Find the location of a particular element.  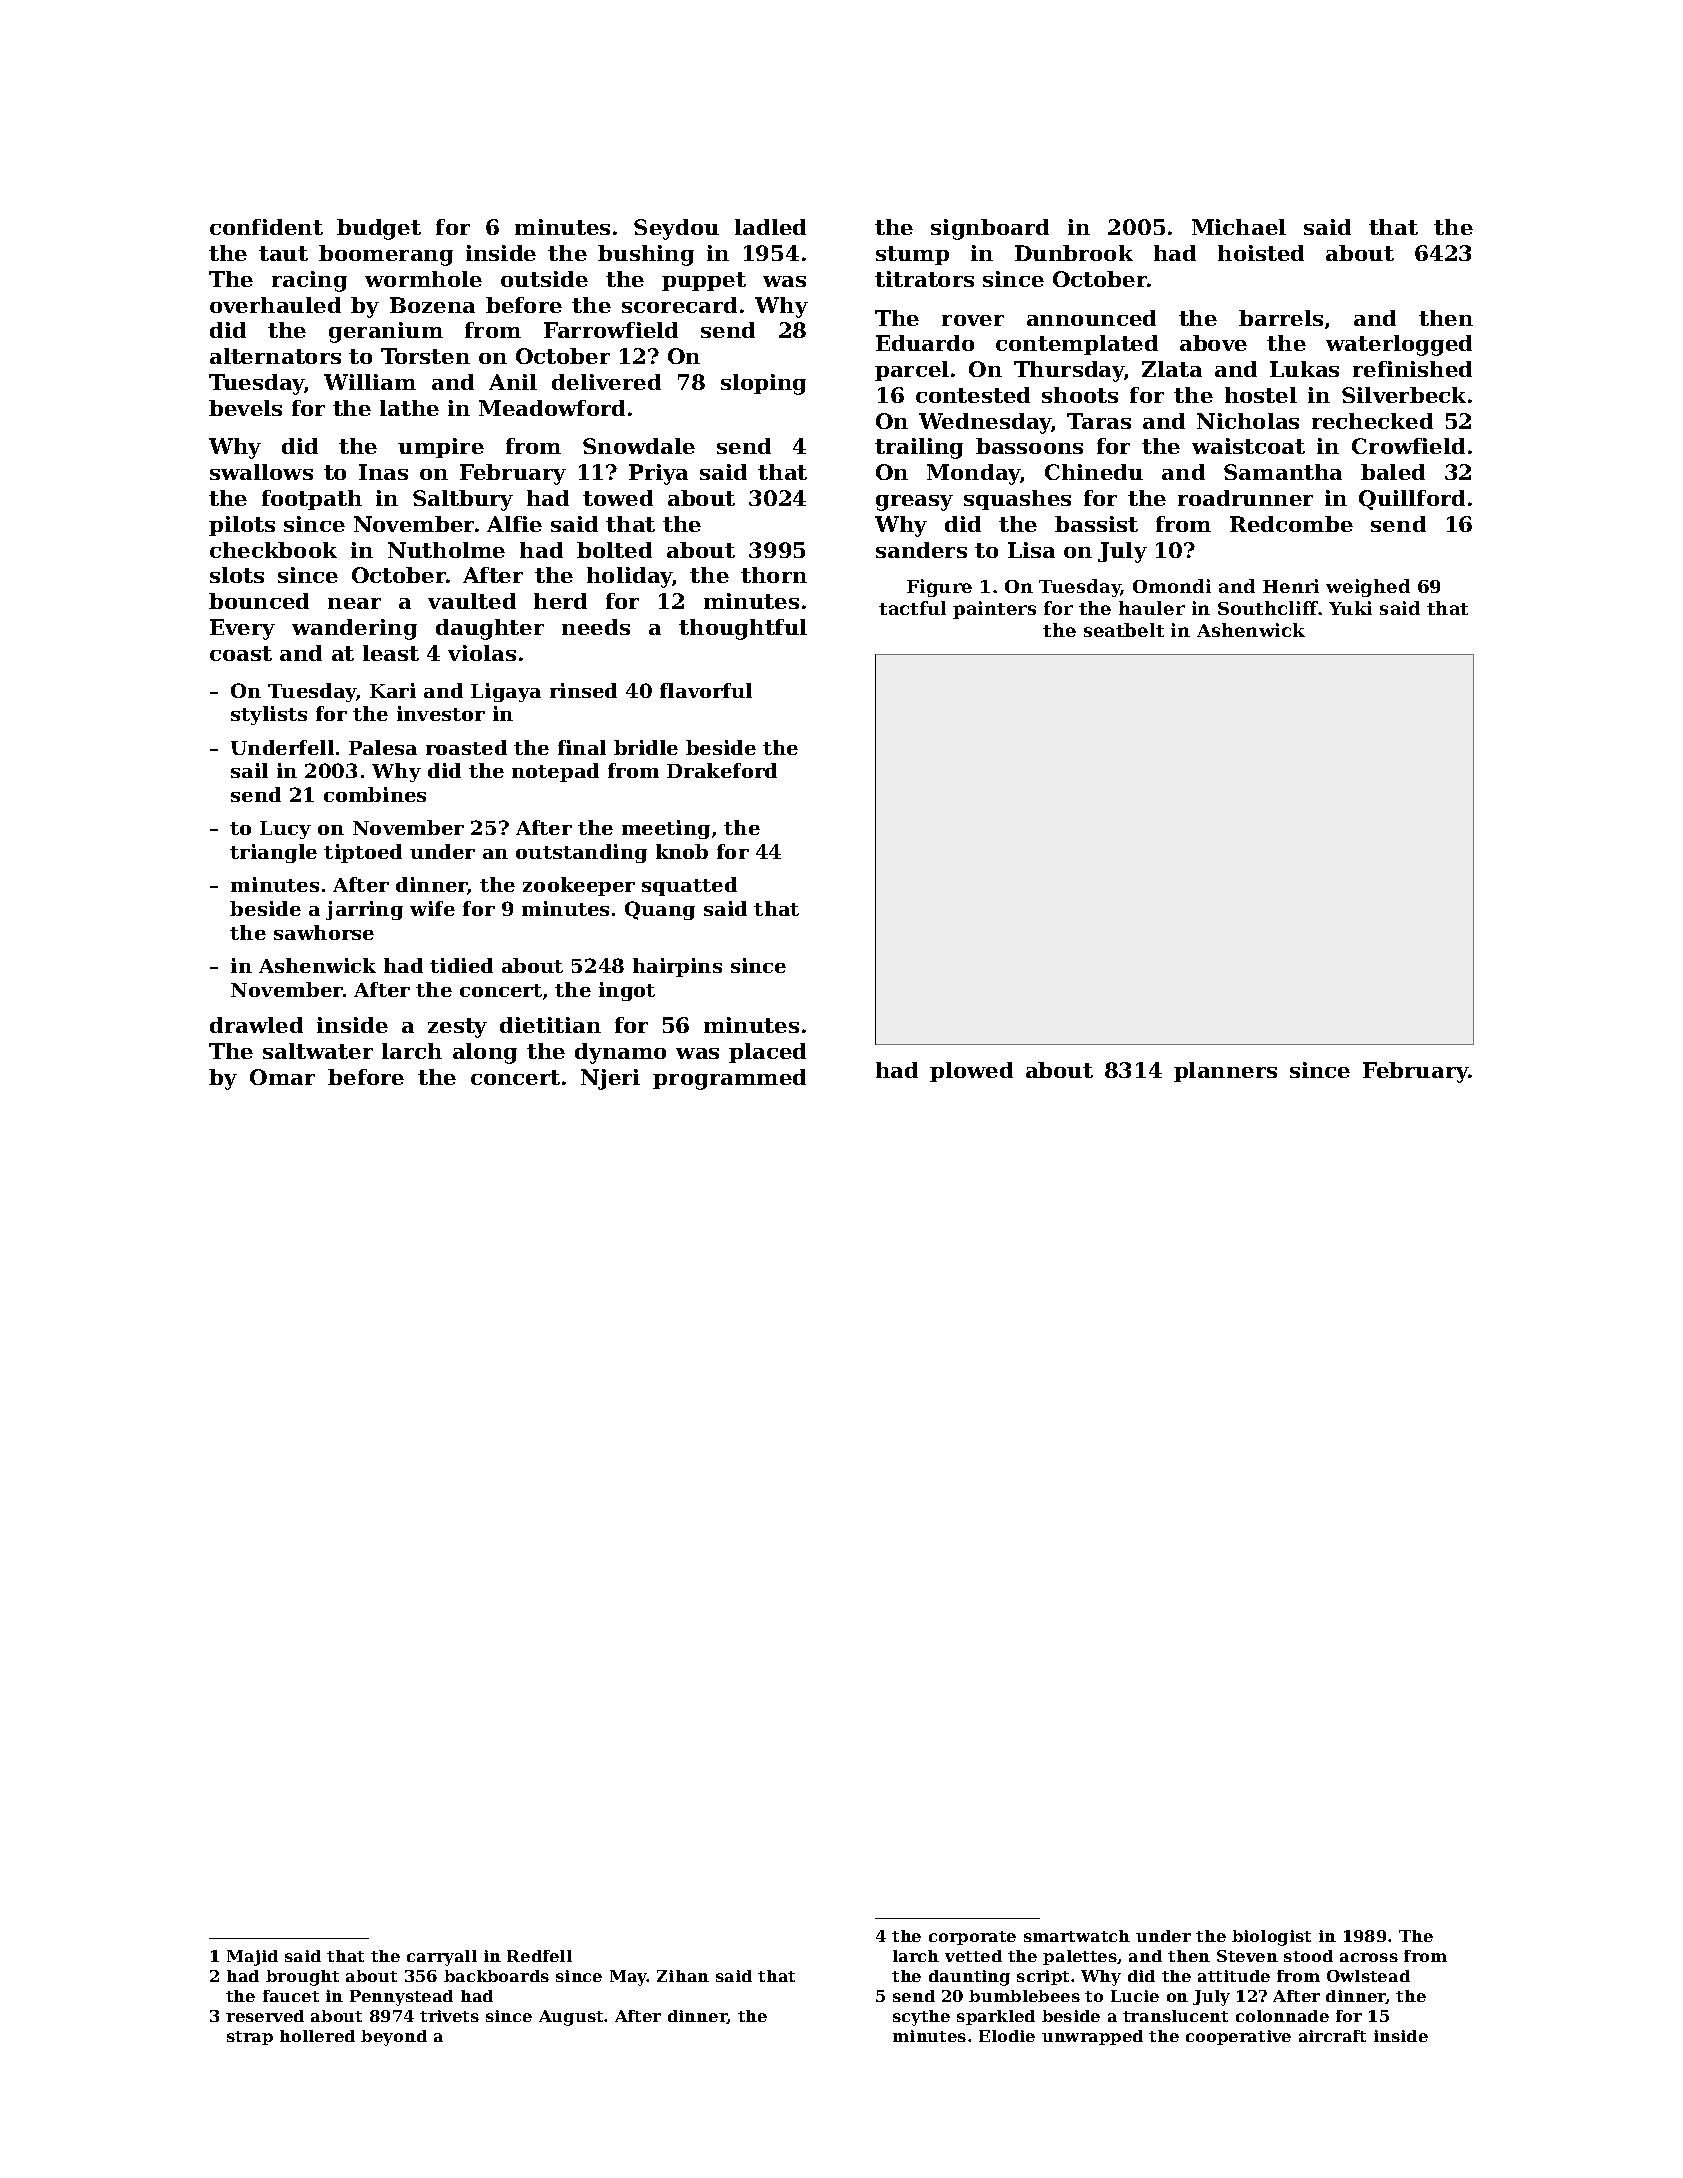

planners is located at coordinates (1225, 1072).
